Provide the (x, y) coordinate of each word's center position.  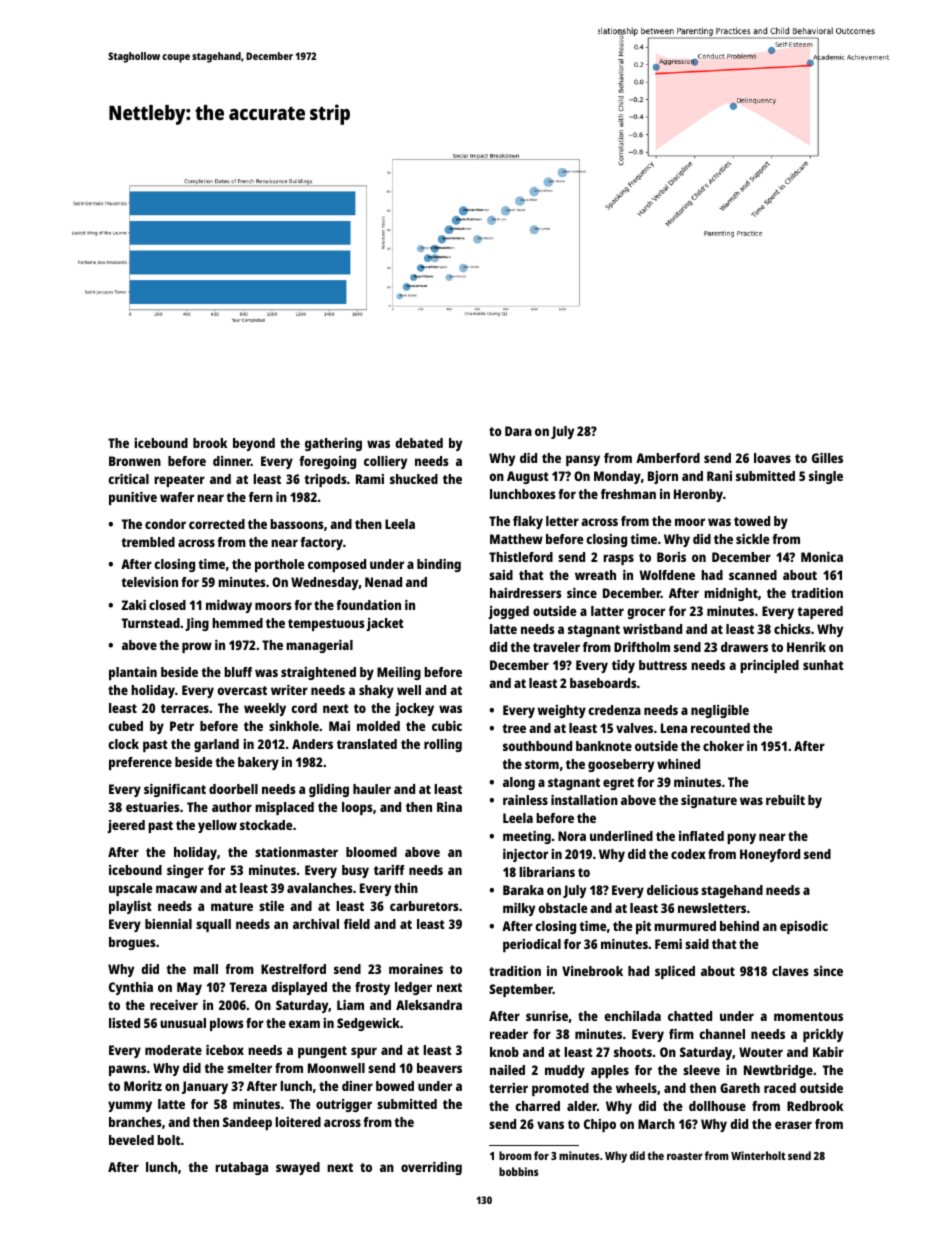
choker (723, 746)
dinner (232, 461)
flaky (528, 522)
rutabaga (241, 1168)
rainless (525, 800)
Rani (719, 476)
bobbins (518, 1171)
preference (140, 763)
